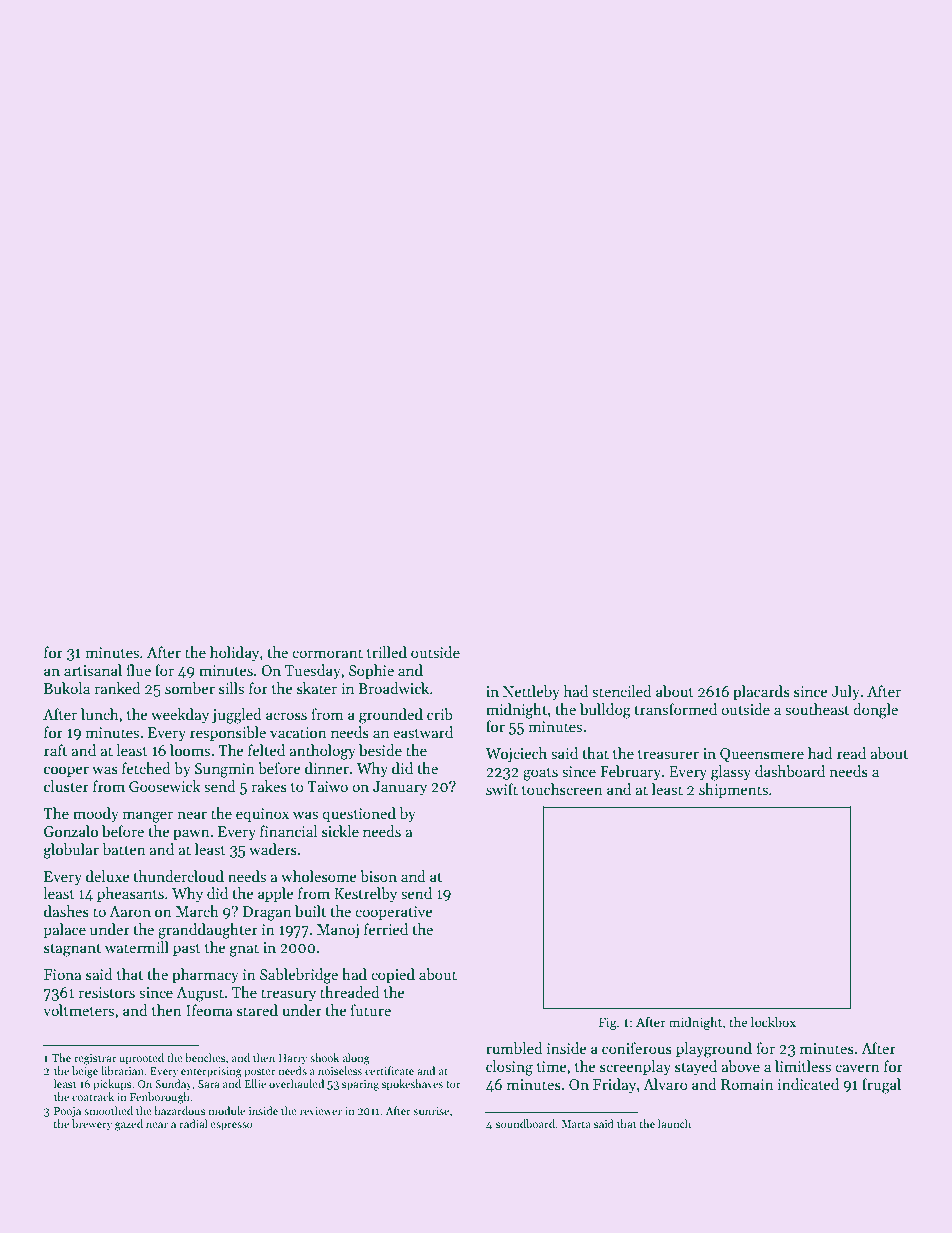  Describe the element at coordinates (668, 754) in the image. I see `treasurer` at that location.
